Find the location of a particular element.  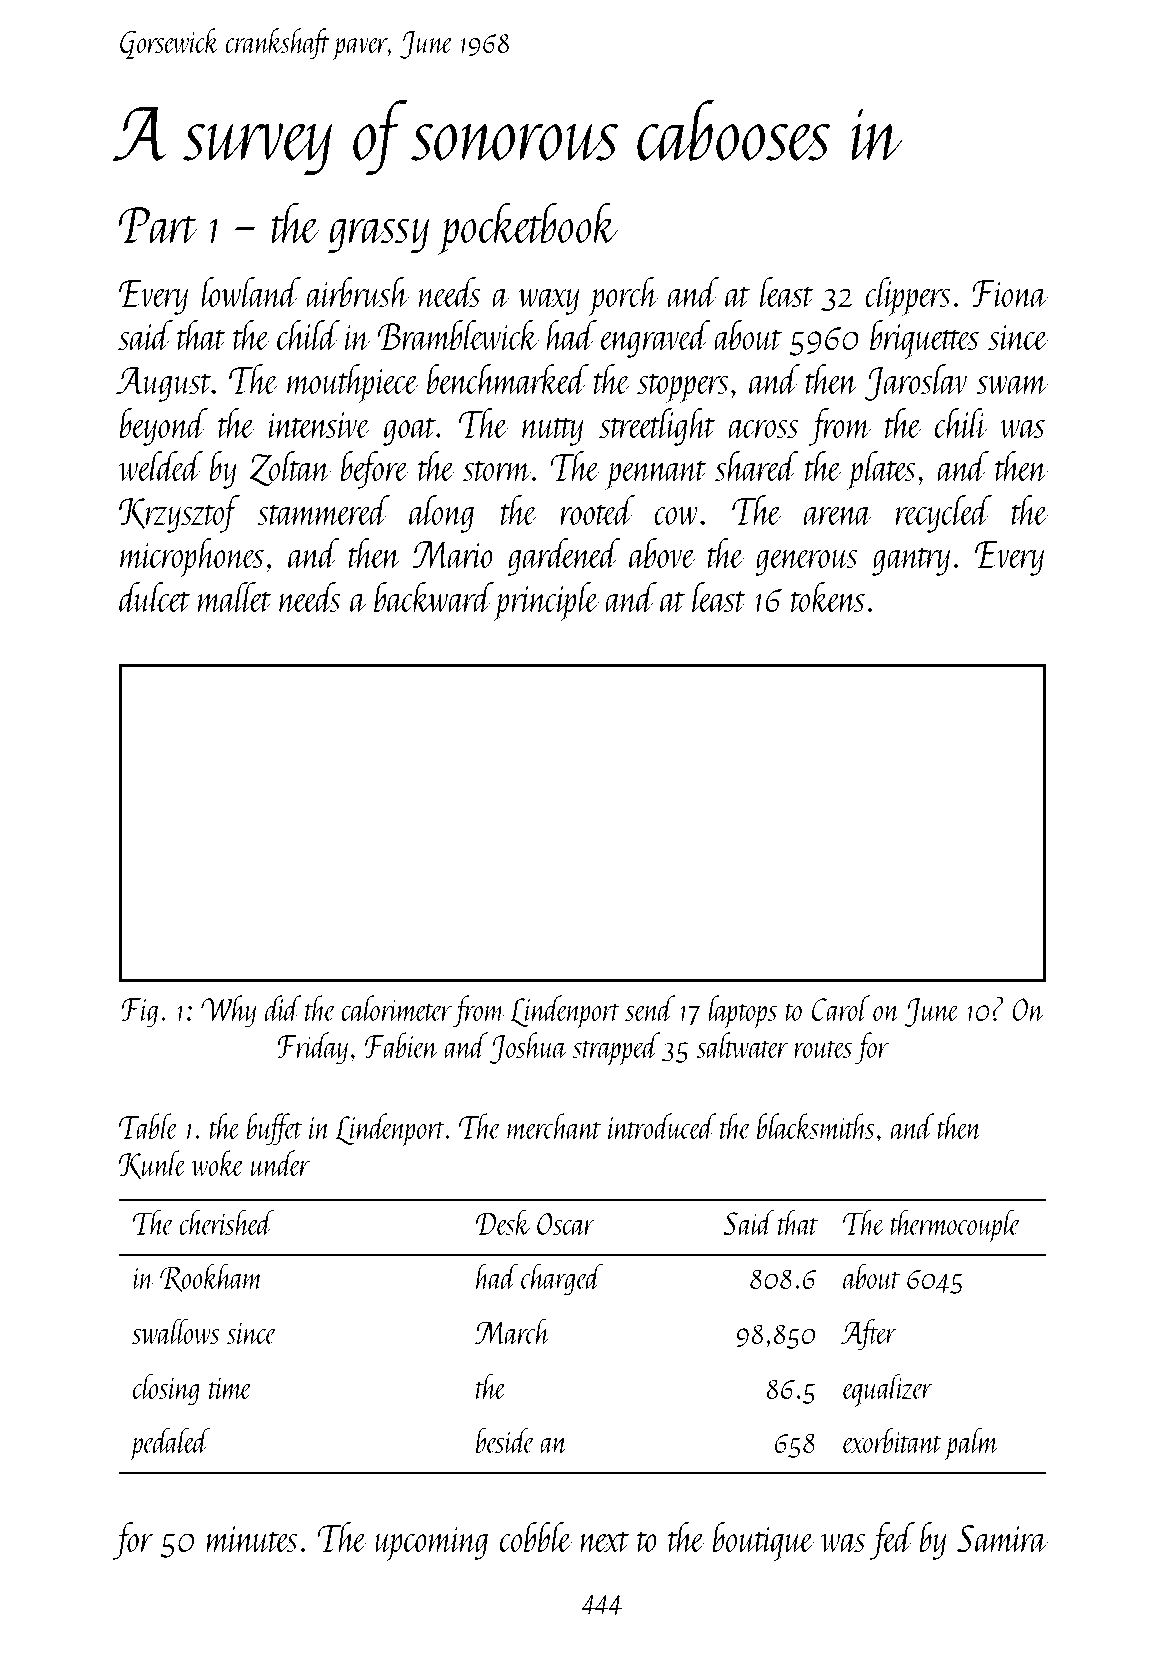

minutes is located at coordinates (252, 1539).
